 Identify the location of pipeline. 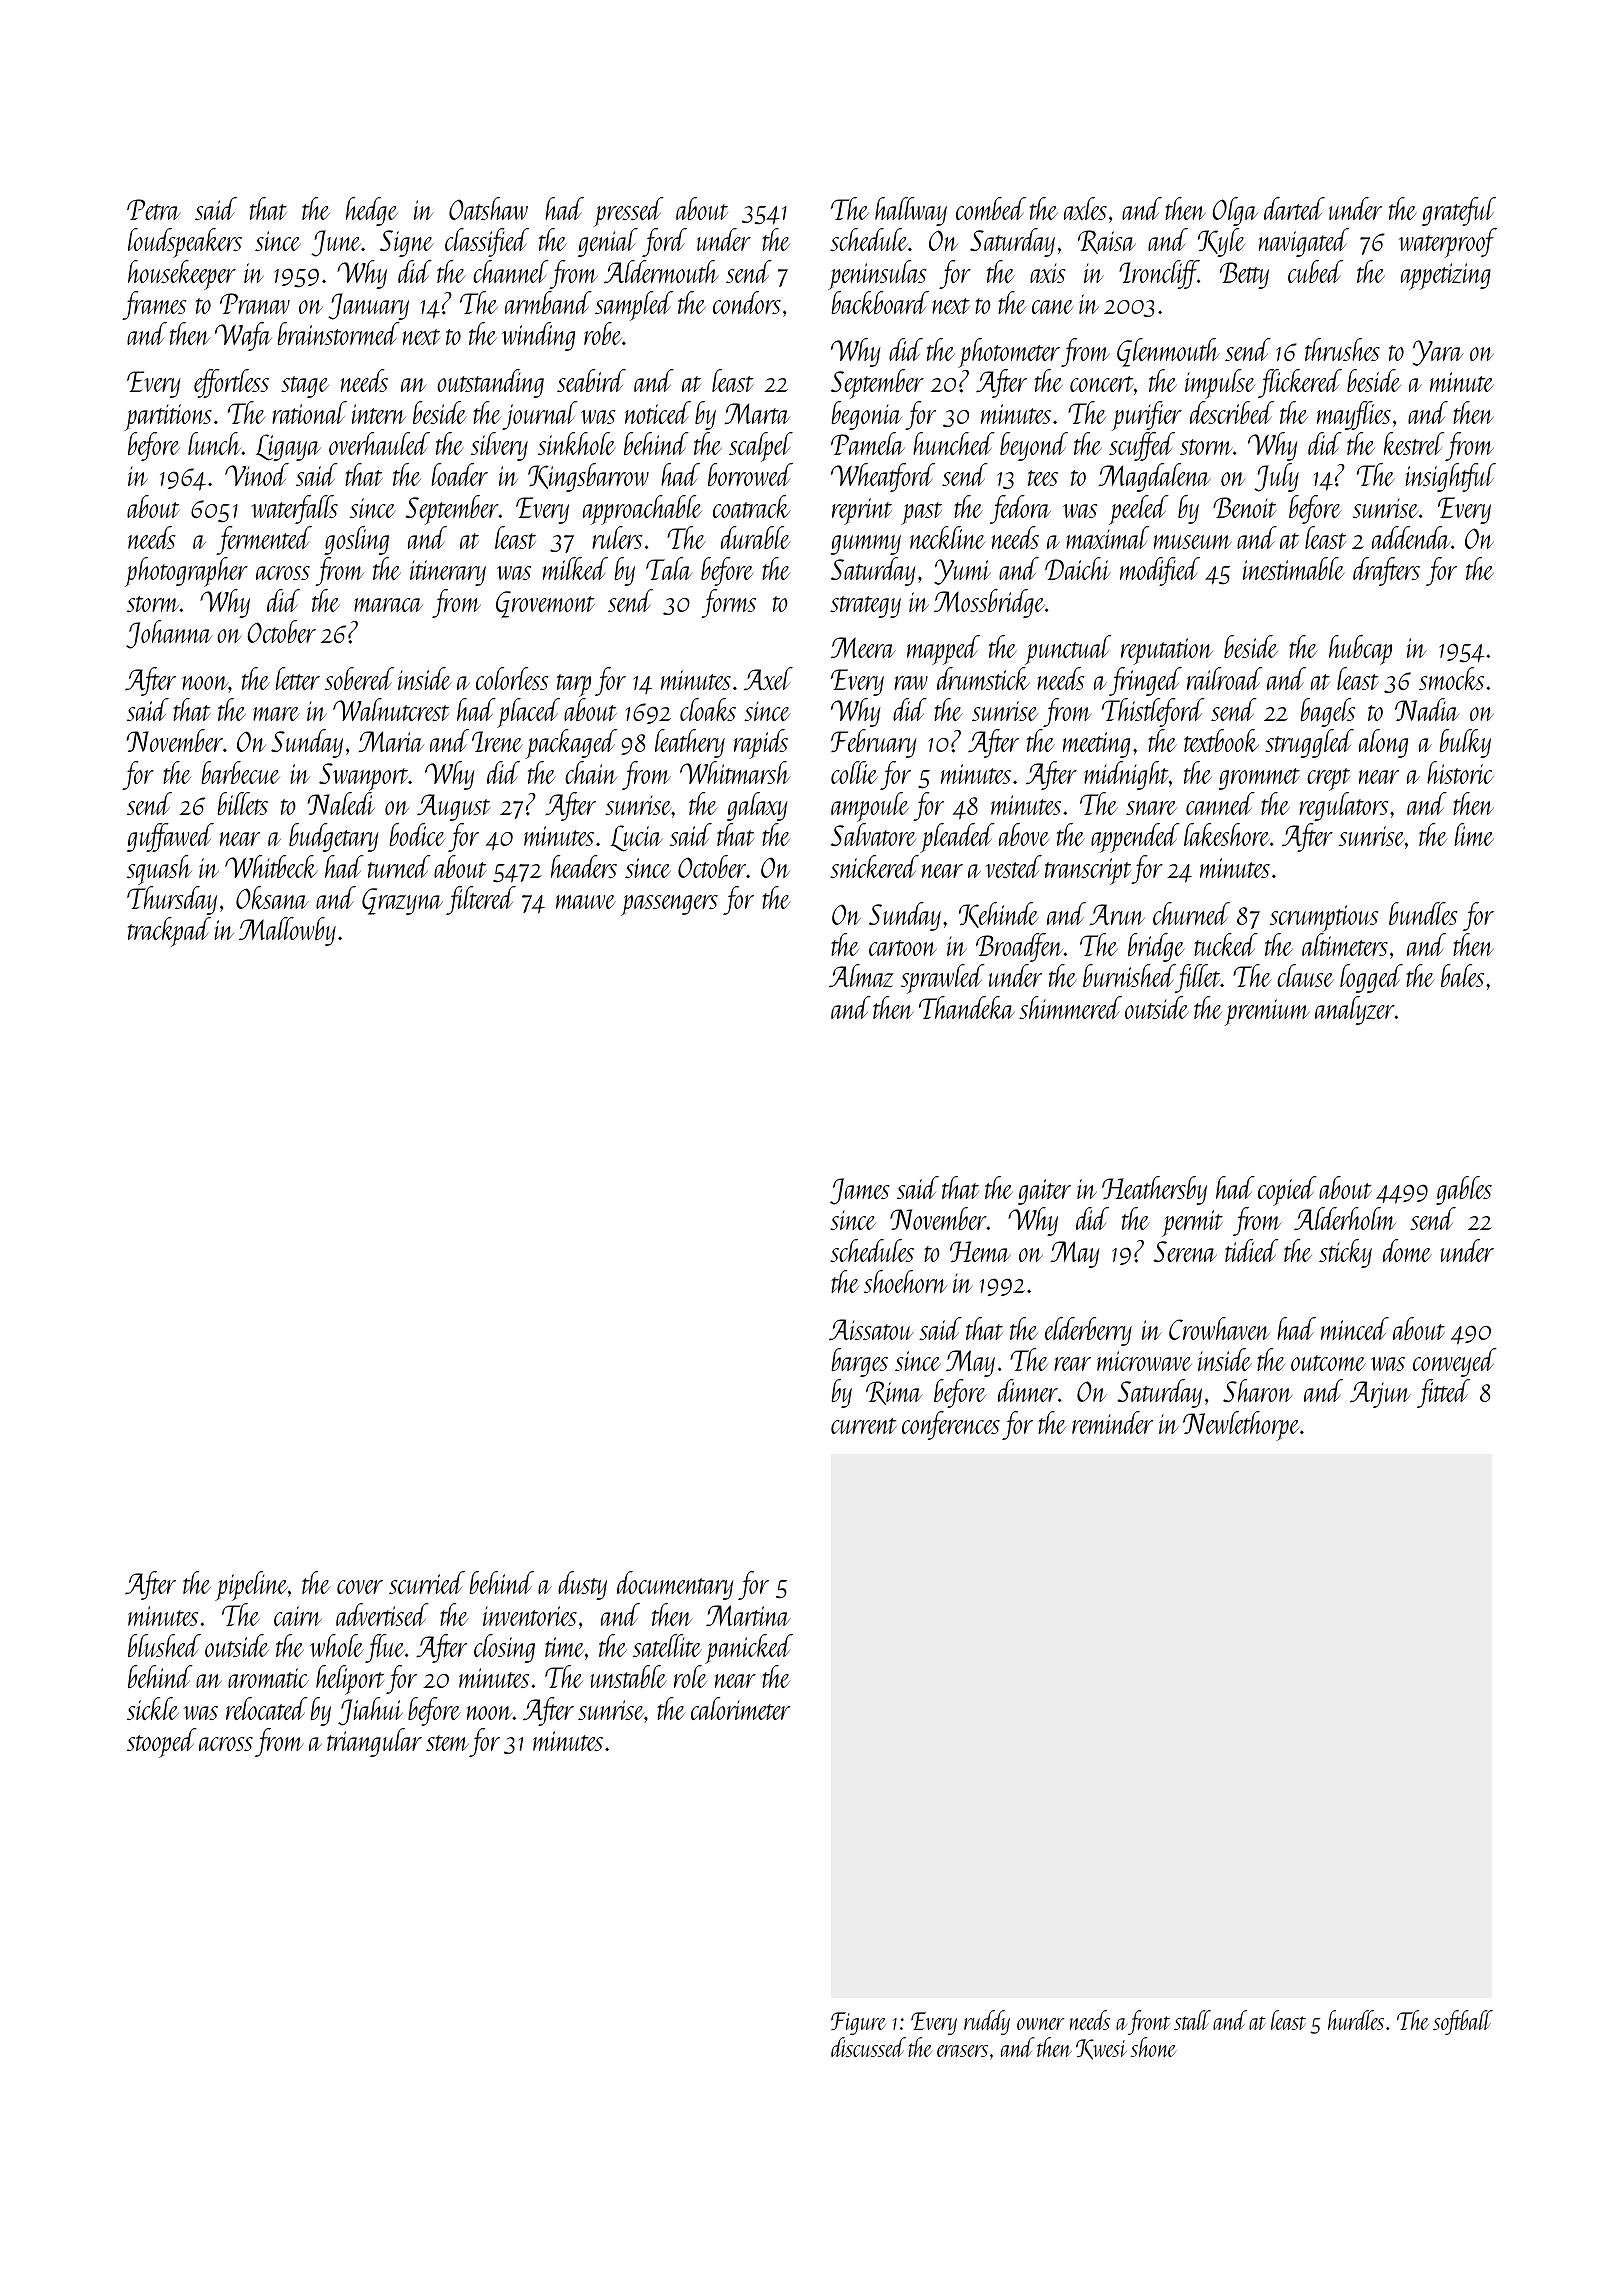
(251, 1586).
